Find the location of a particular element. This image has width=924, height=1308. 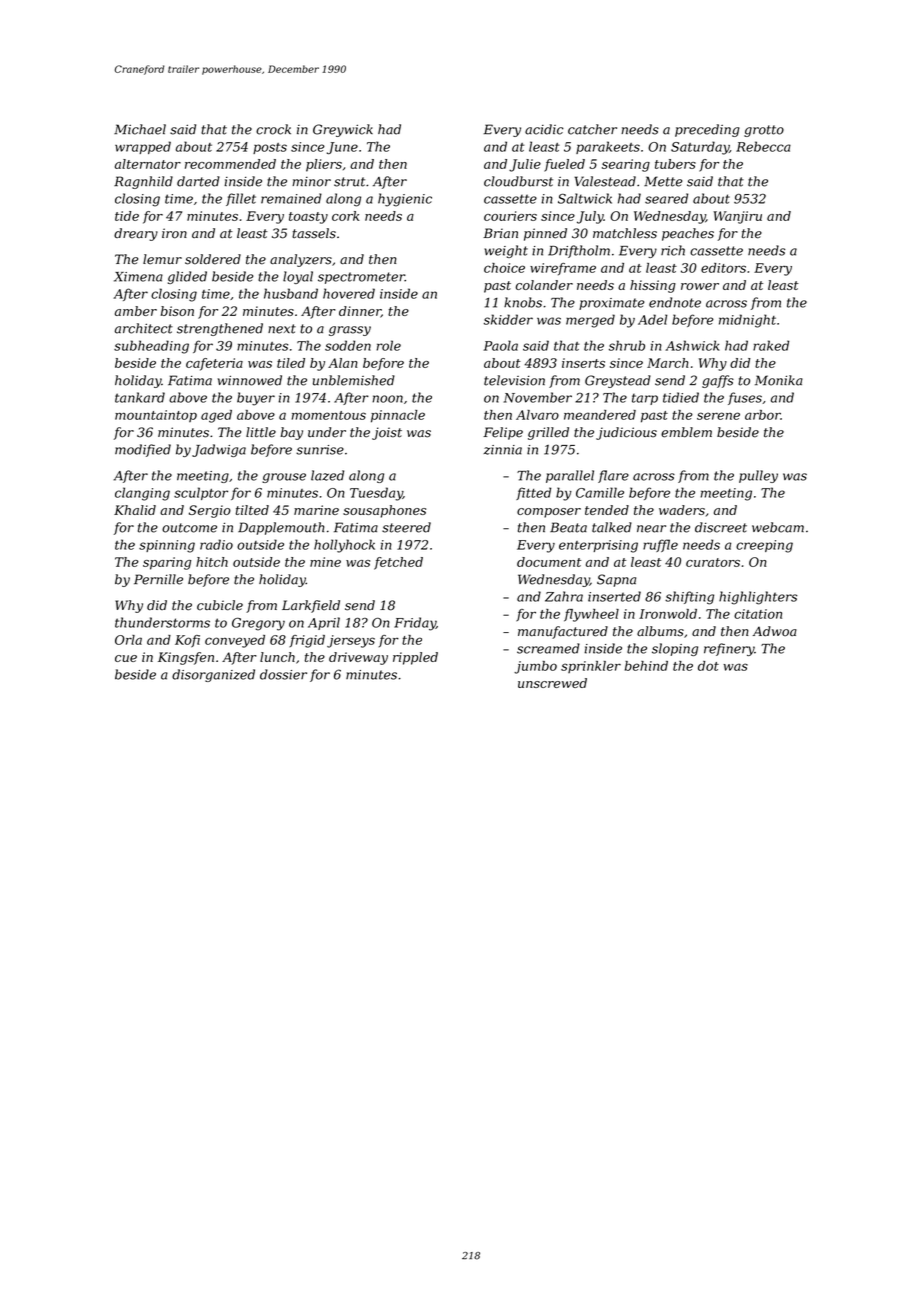

tarp is located at coordinates (645, 399).
